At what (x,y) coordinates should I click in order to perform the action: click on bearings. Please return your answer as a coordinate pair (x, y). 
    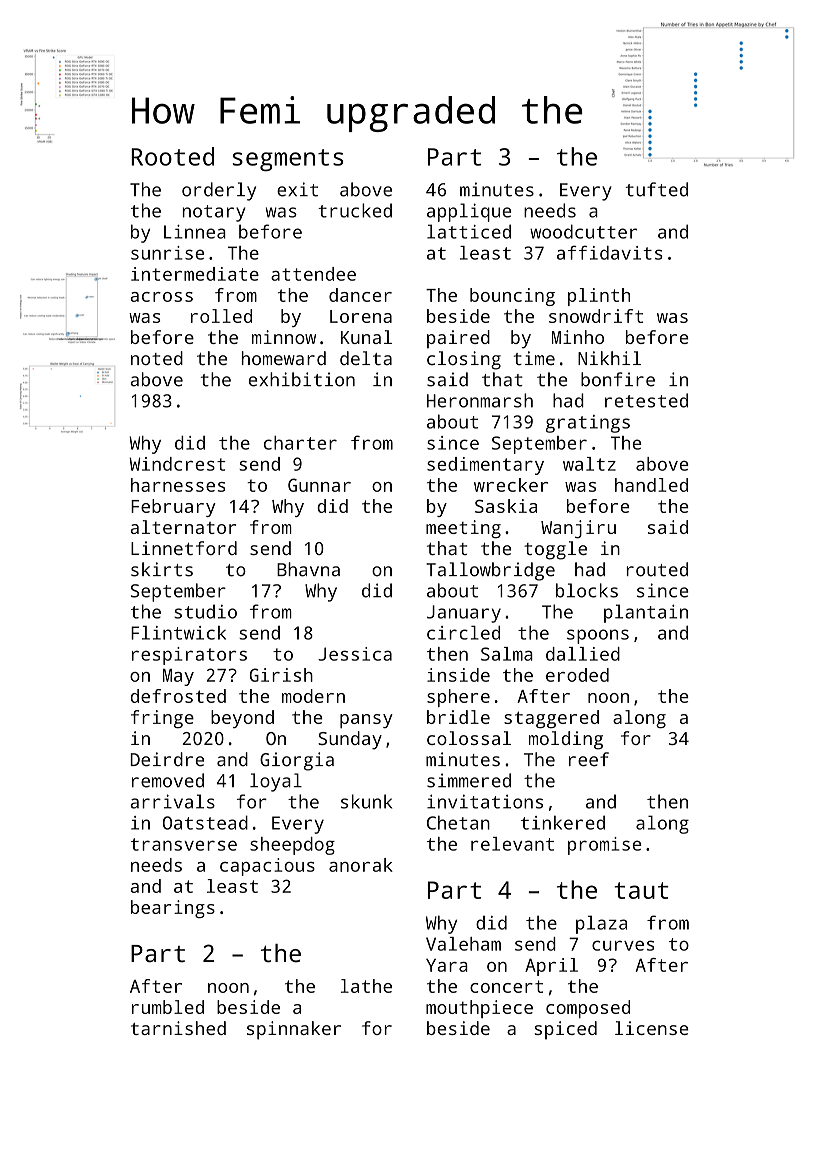
    Looking at the image, I should click on (173, 909).
